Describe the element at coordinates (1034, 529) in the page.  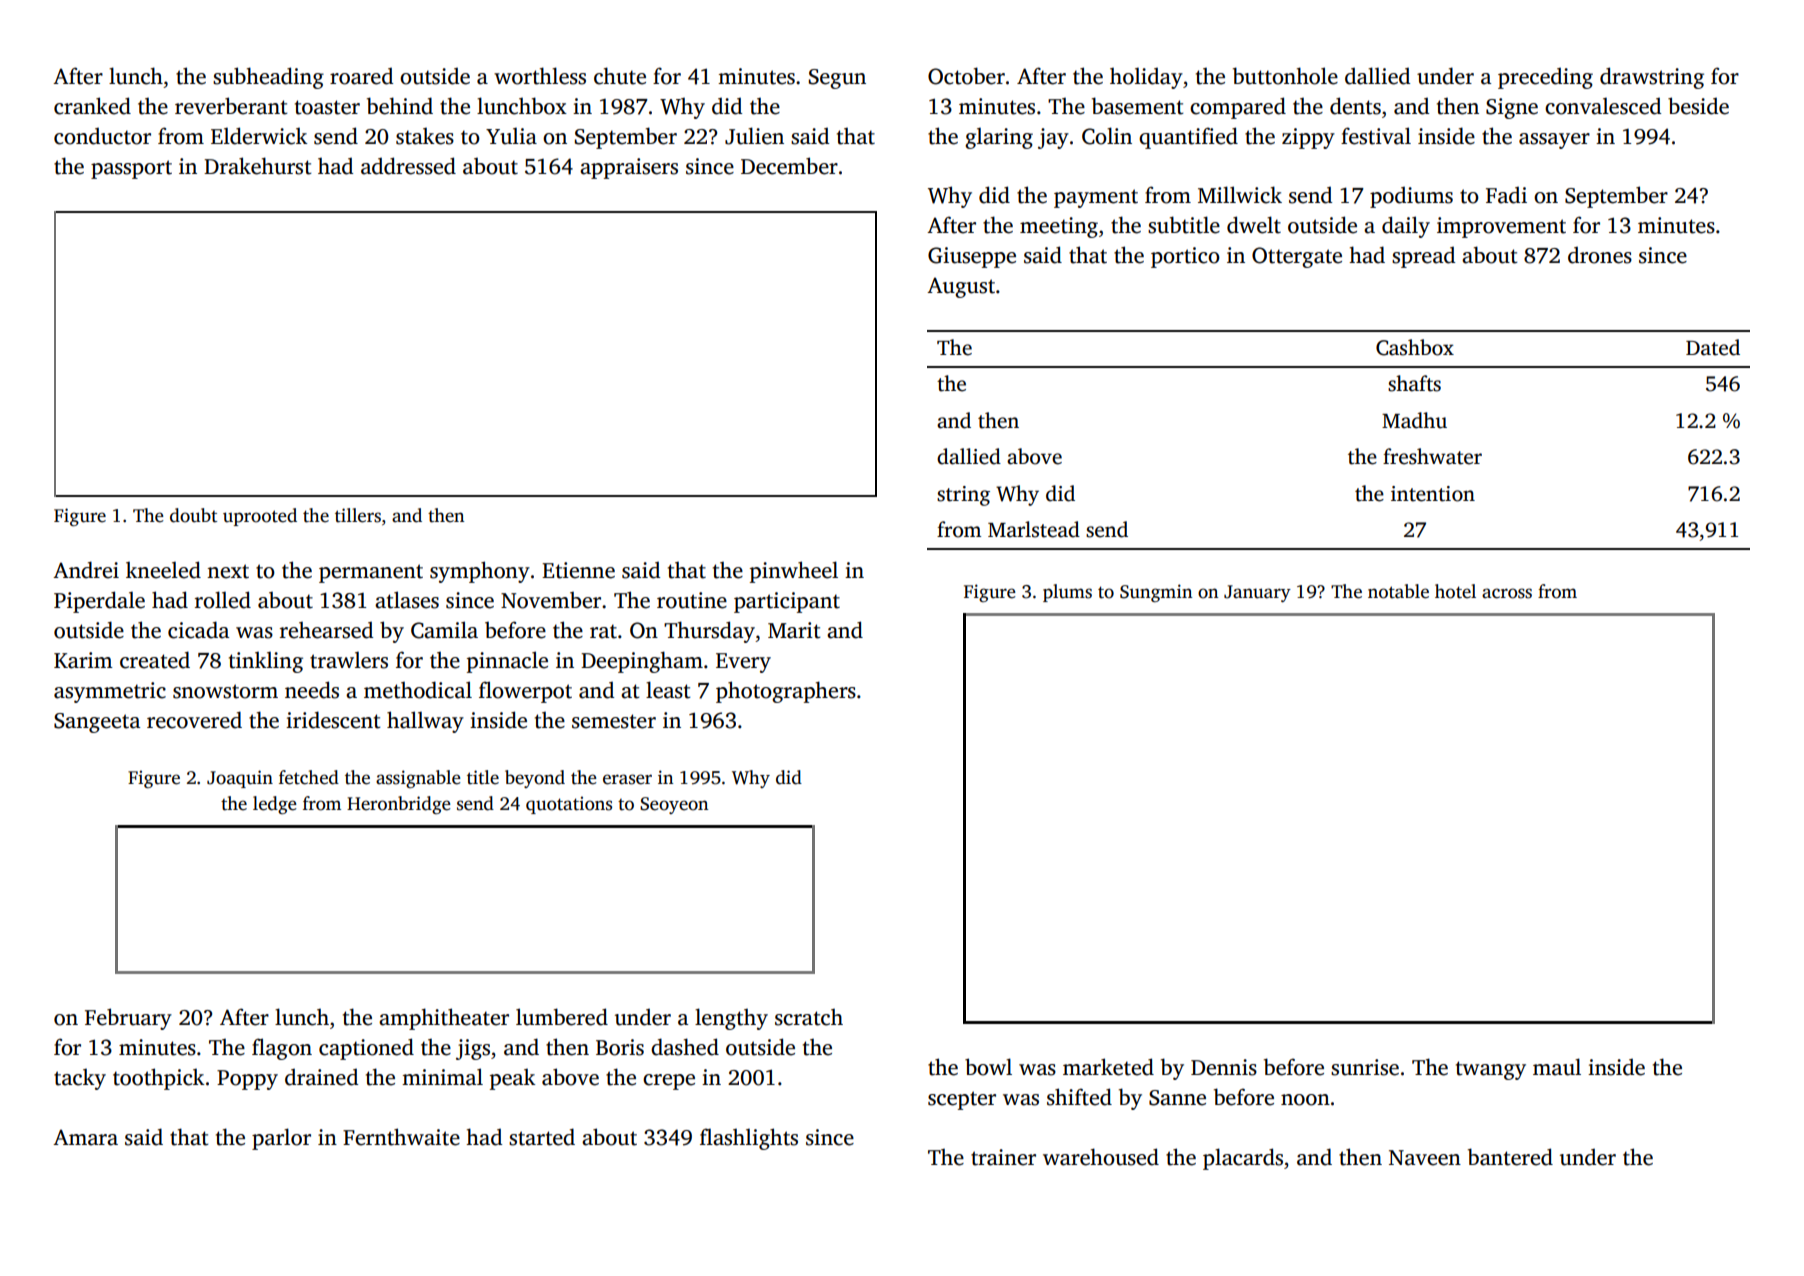
I see `Marlstead` at that location.
